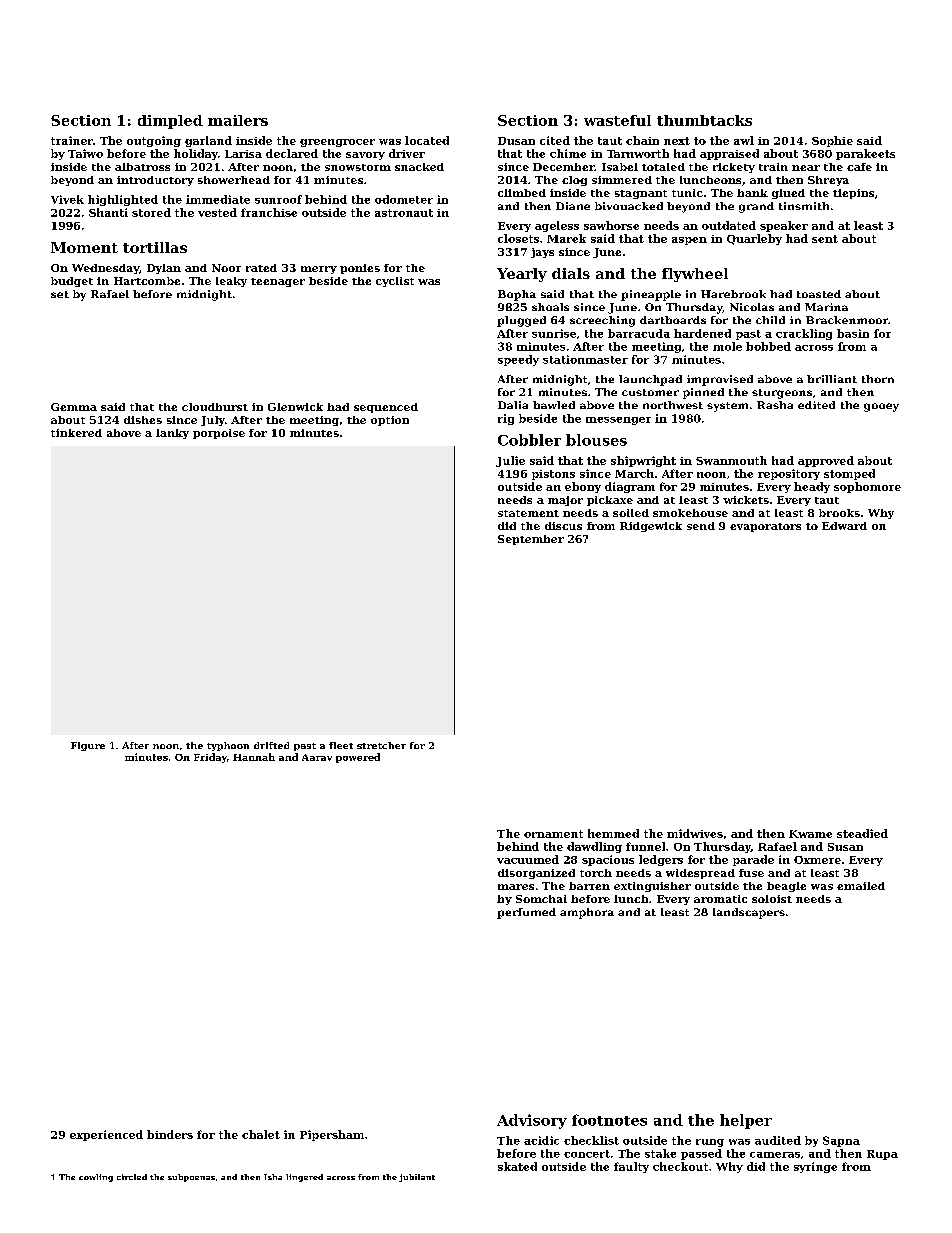 Image resolution: width=952 pixels, height=1233 pixels. I want to click on dimpled, so click(170, 122).
